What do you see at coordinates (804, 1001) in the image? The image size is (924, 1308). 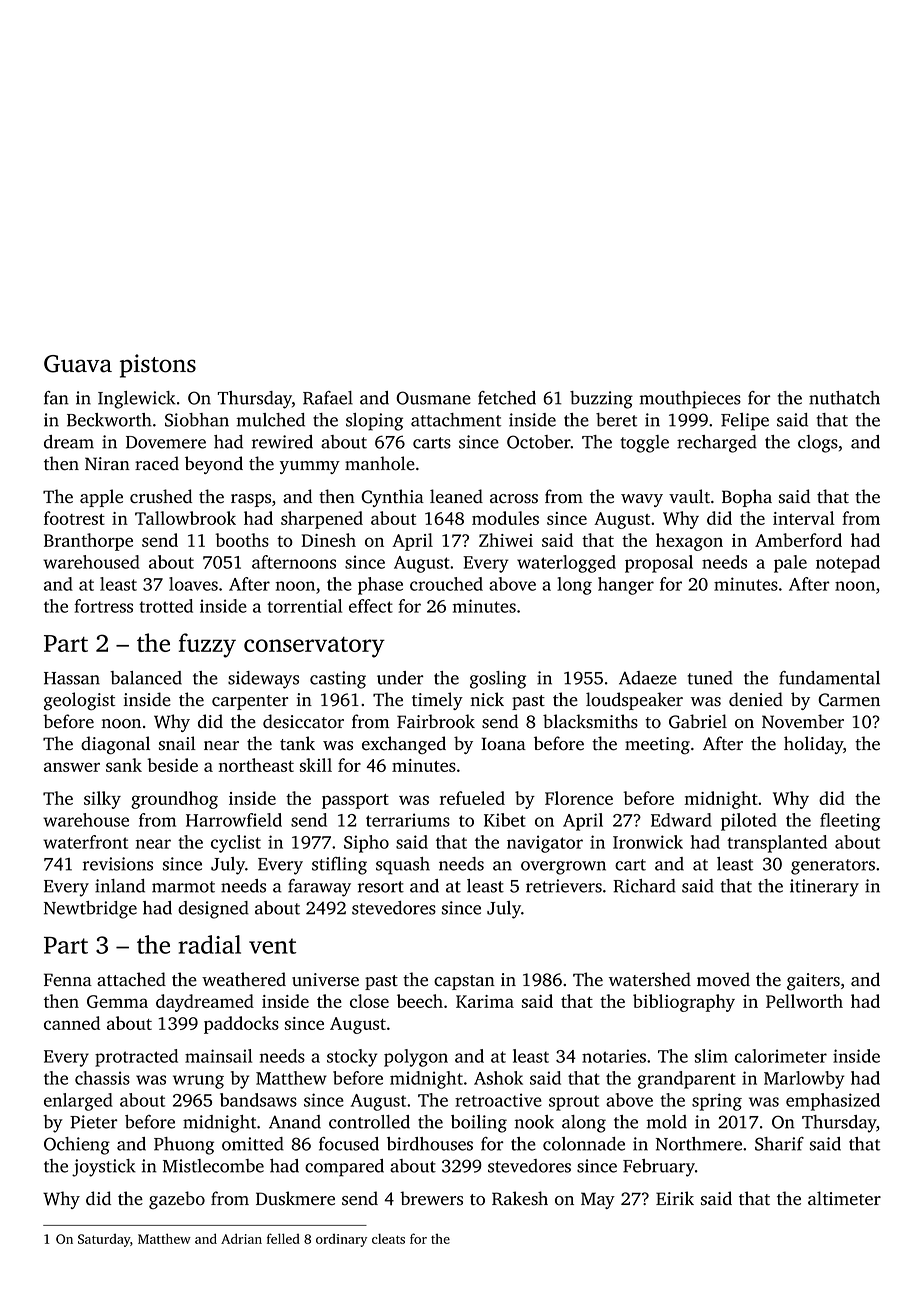 I see `Pellworth` at bounding box center [804, 1001].
